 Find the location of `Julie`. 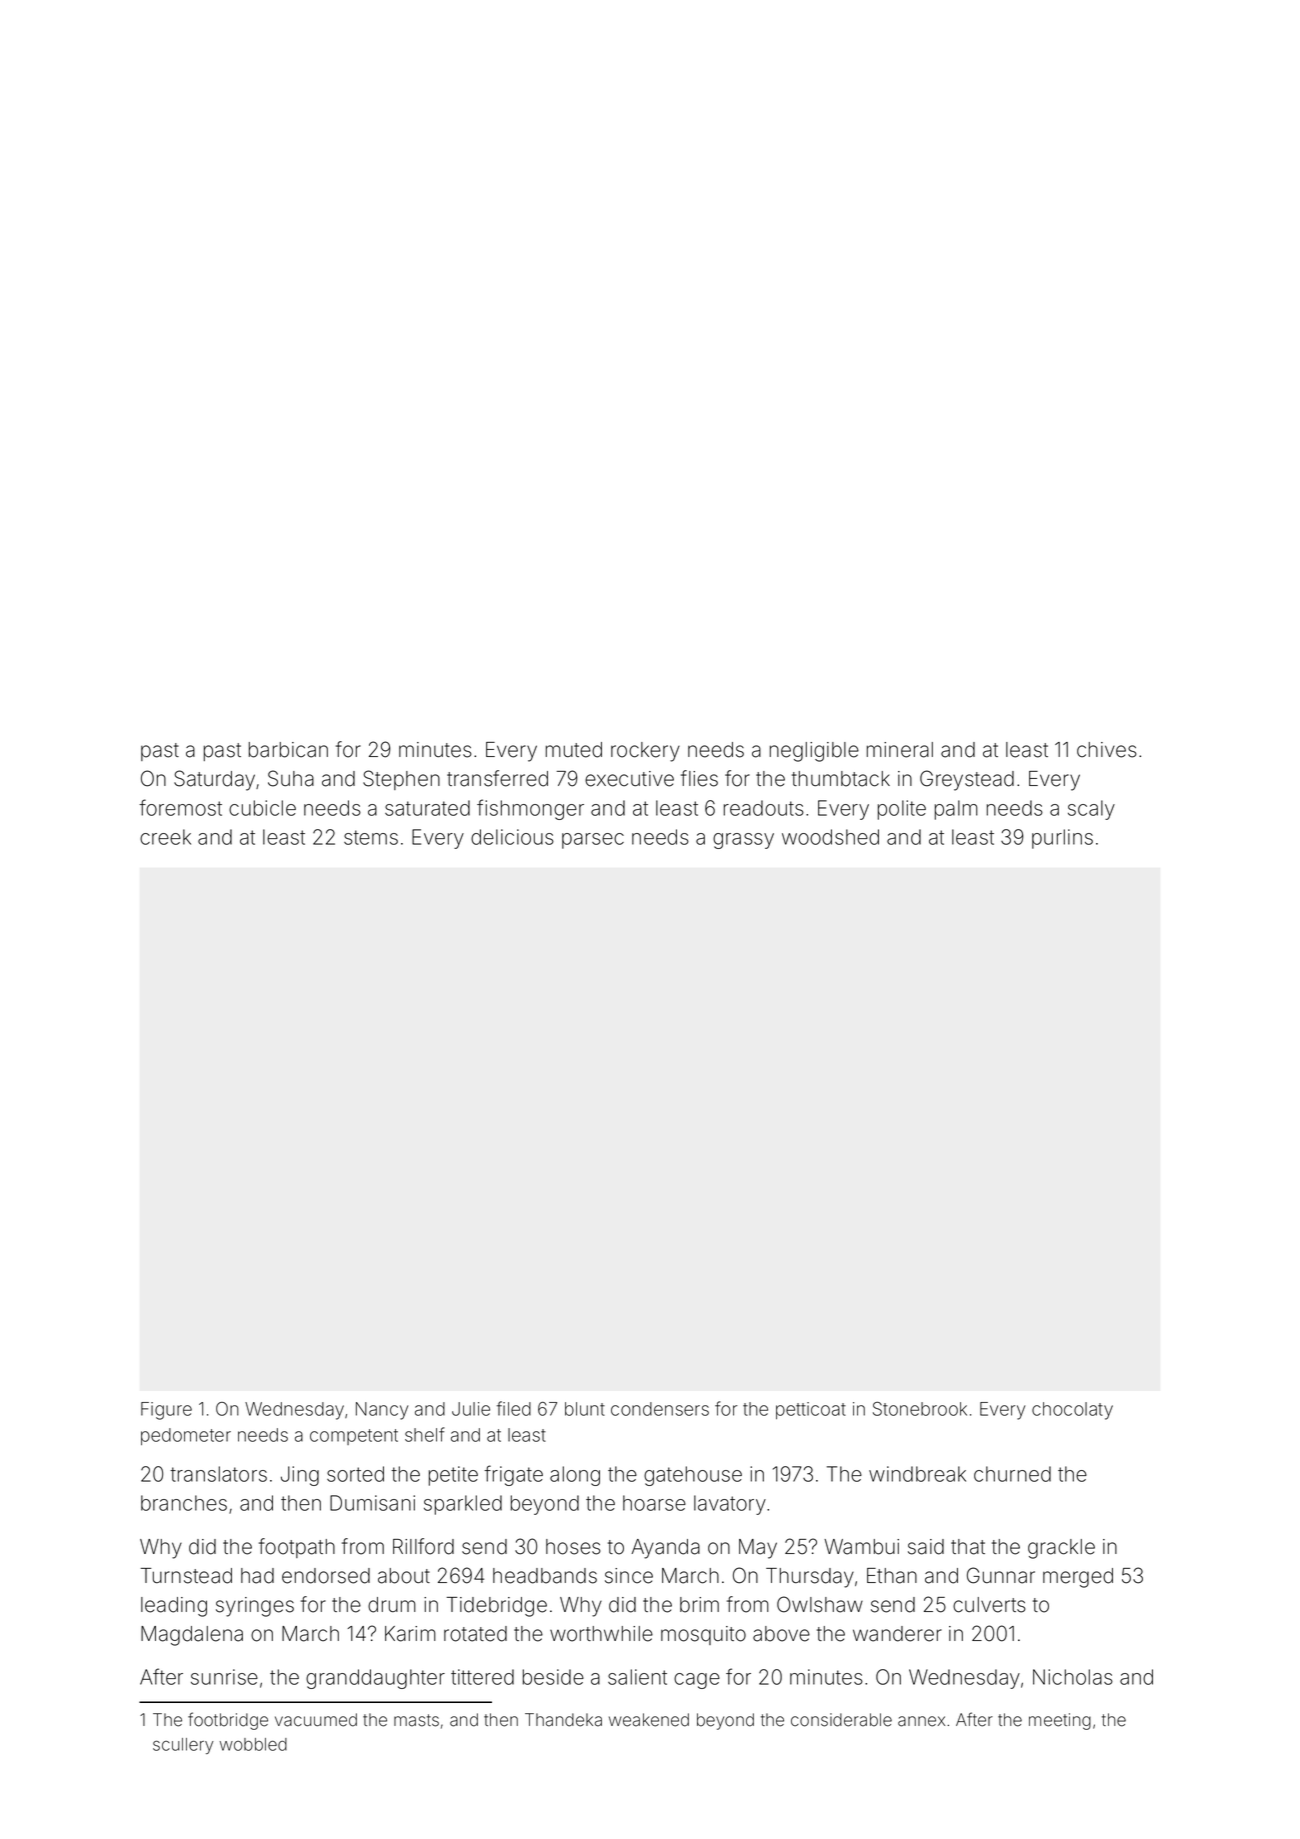

Julie is located at coordinates (471, 1409).
